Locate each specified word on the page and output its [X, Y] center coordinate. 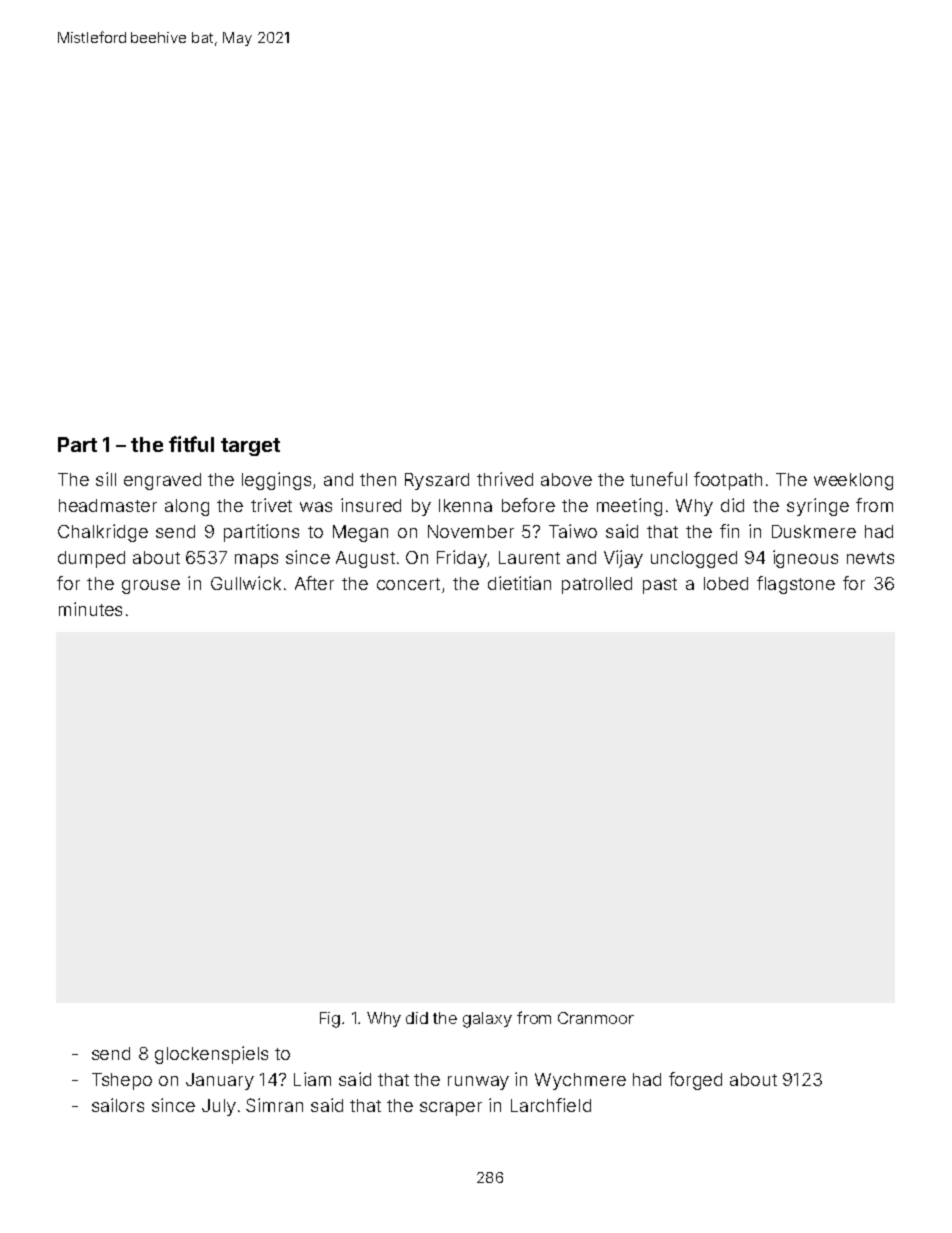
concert [408, 584]
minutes [90, 609]
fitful [191, 444]
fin [729, 531]
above [566, 479]
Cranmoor [596, 1018]
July [219, 1107]
